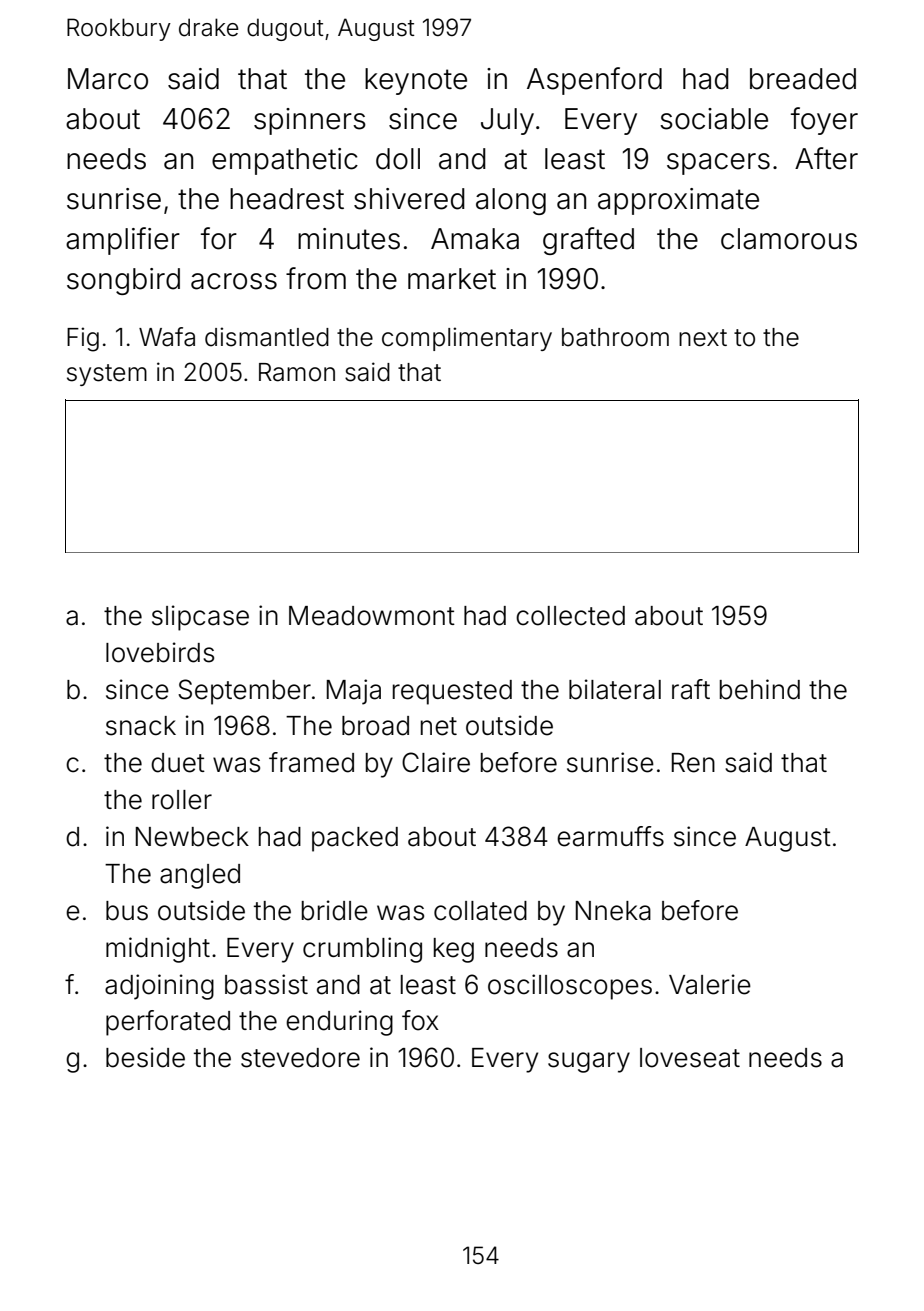 This image has width=924, height=1311. Describe the element at coordinates (803, 79) in the image. I see `breaded` at that location.
